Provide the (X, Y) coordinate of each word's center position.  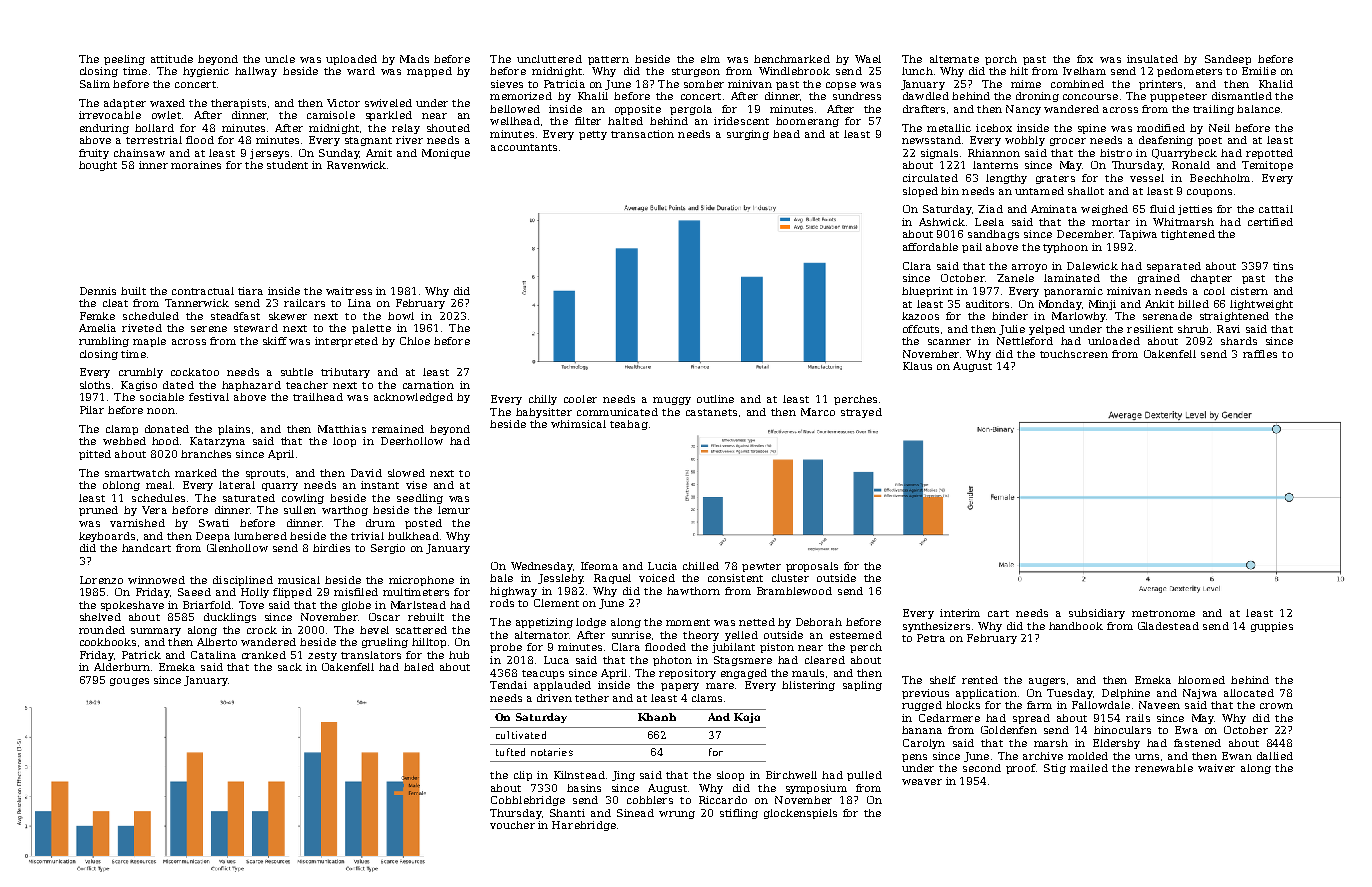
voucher (512, 825)
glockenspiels (800, 814)
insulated (1152, 59)
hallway (256, 72)
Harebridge (584, 826)
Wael (868, 59)
